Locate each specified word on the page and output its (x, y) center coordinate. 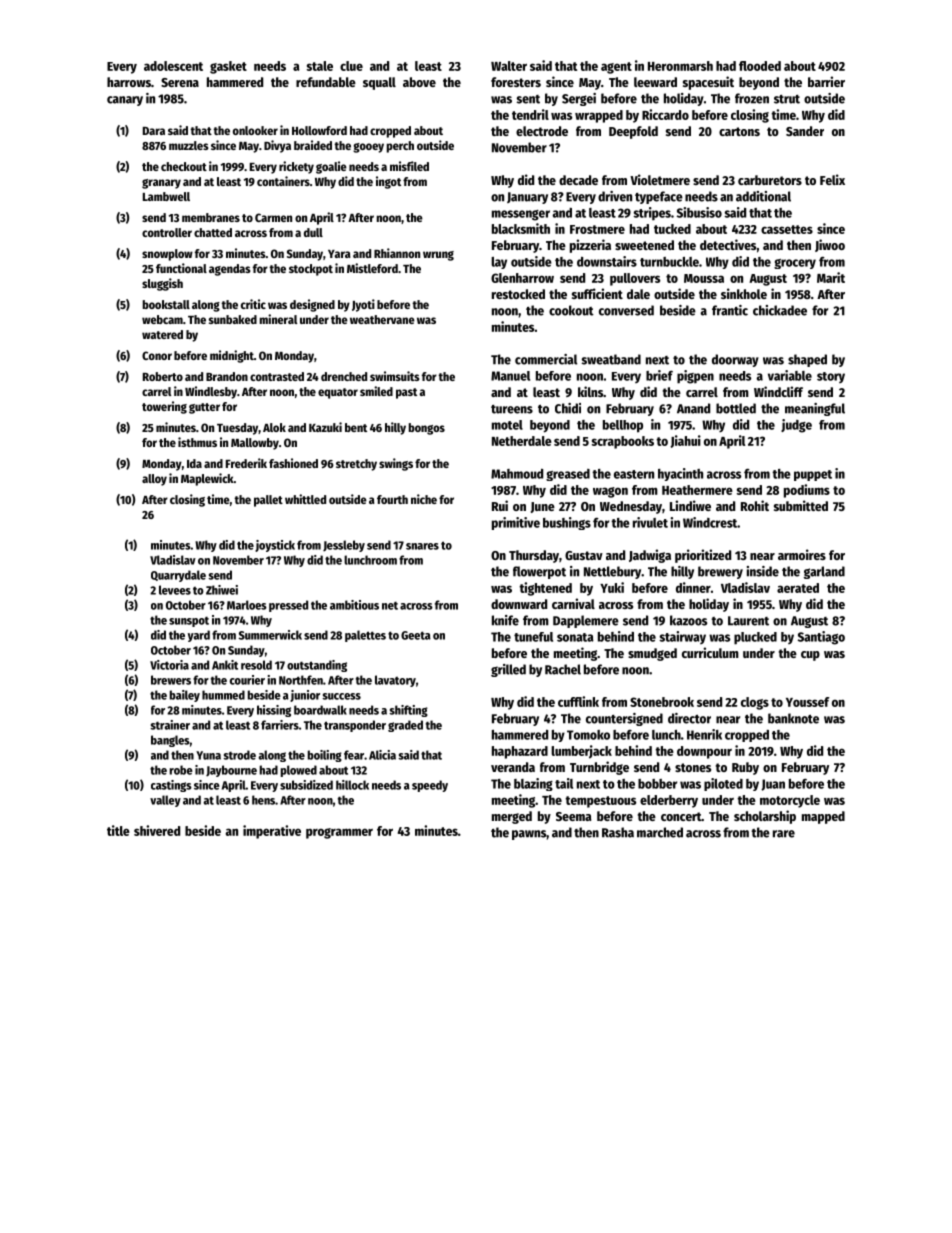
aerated (798, 588)
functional (181, 268)
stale (320, 66)
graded (405, 726)
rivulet (650, 522)
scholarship (765, 817)
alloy (154, 480)
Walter (509, 66)
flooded (760, 66)
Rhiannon (397, 253)
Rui (500, 505)
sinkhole (744, 293)
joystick (275, 546)
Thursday (534, 556)
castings (171, 786)
